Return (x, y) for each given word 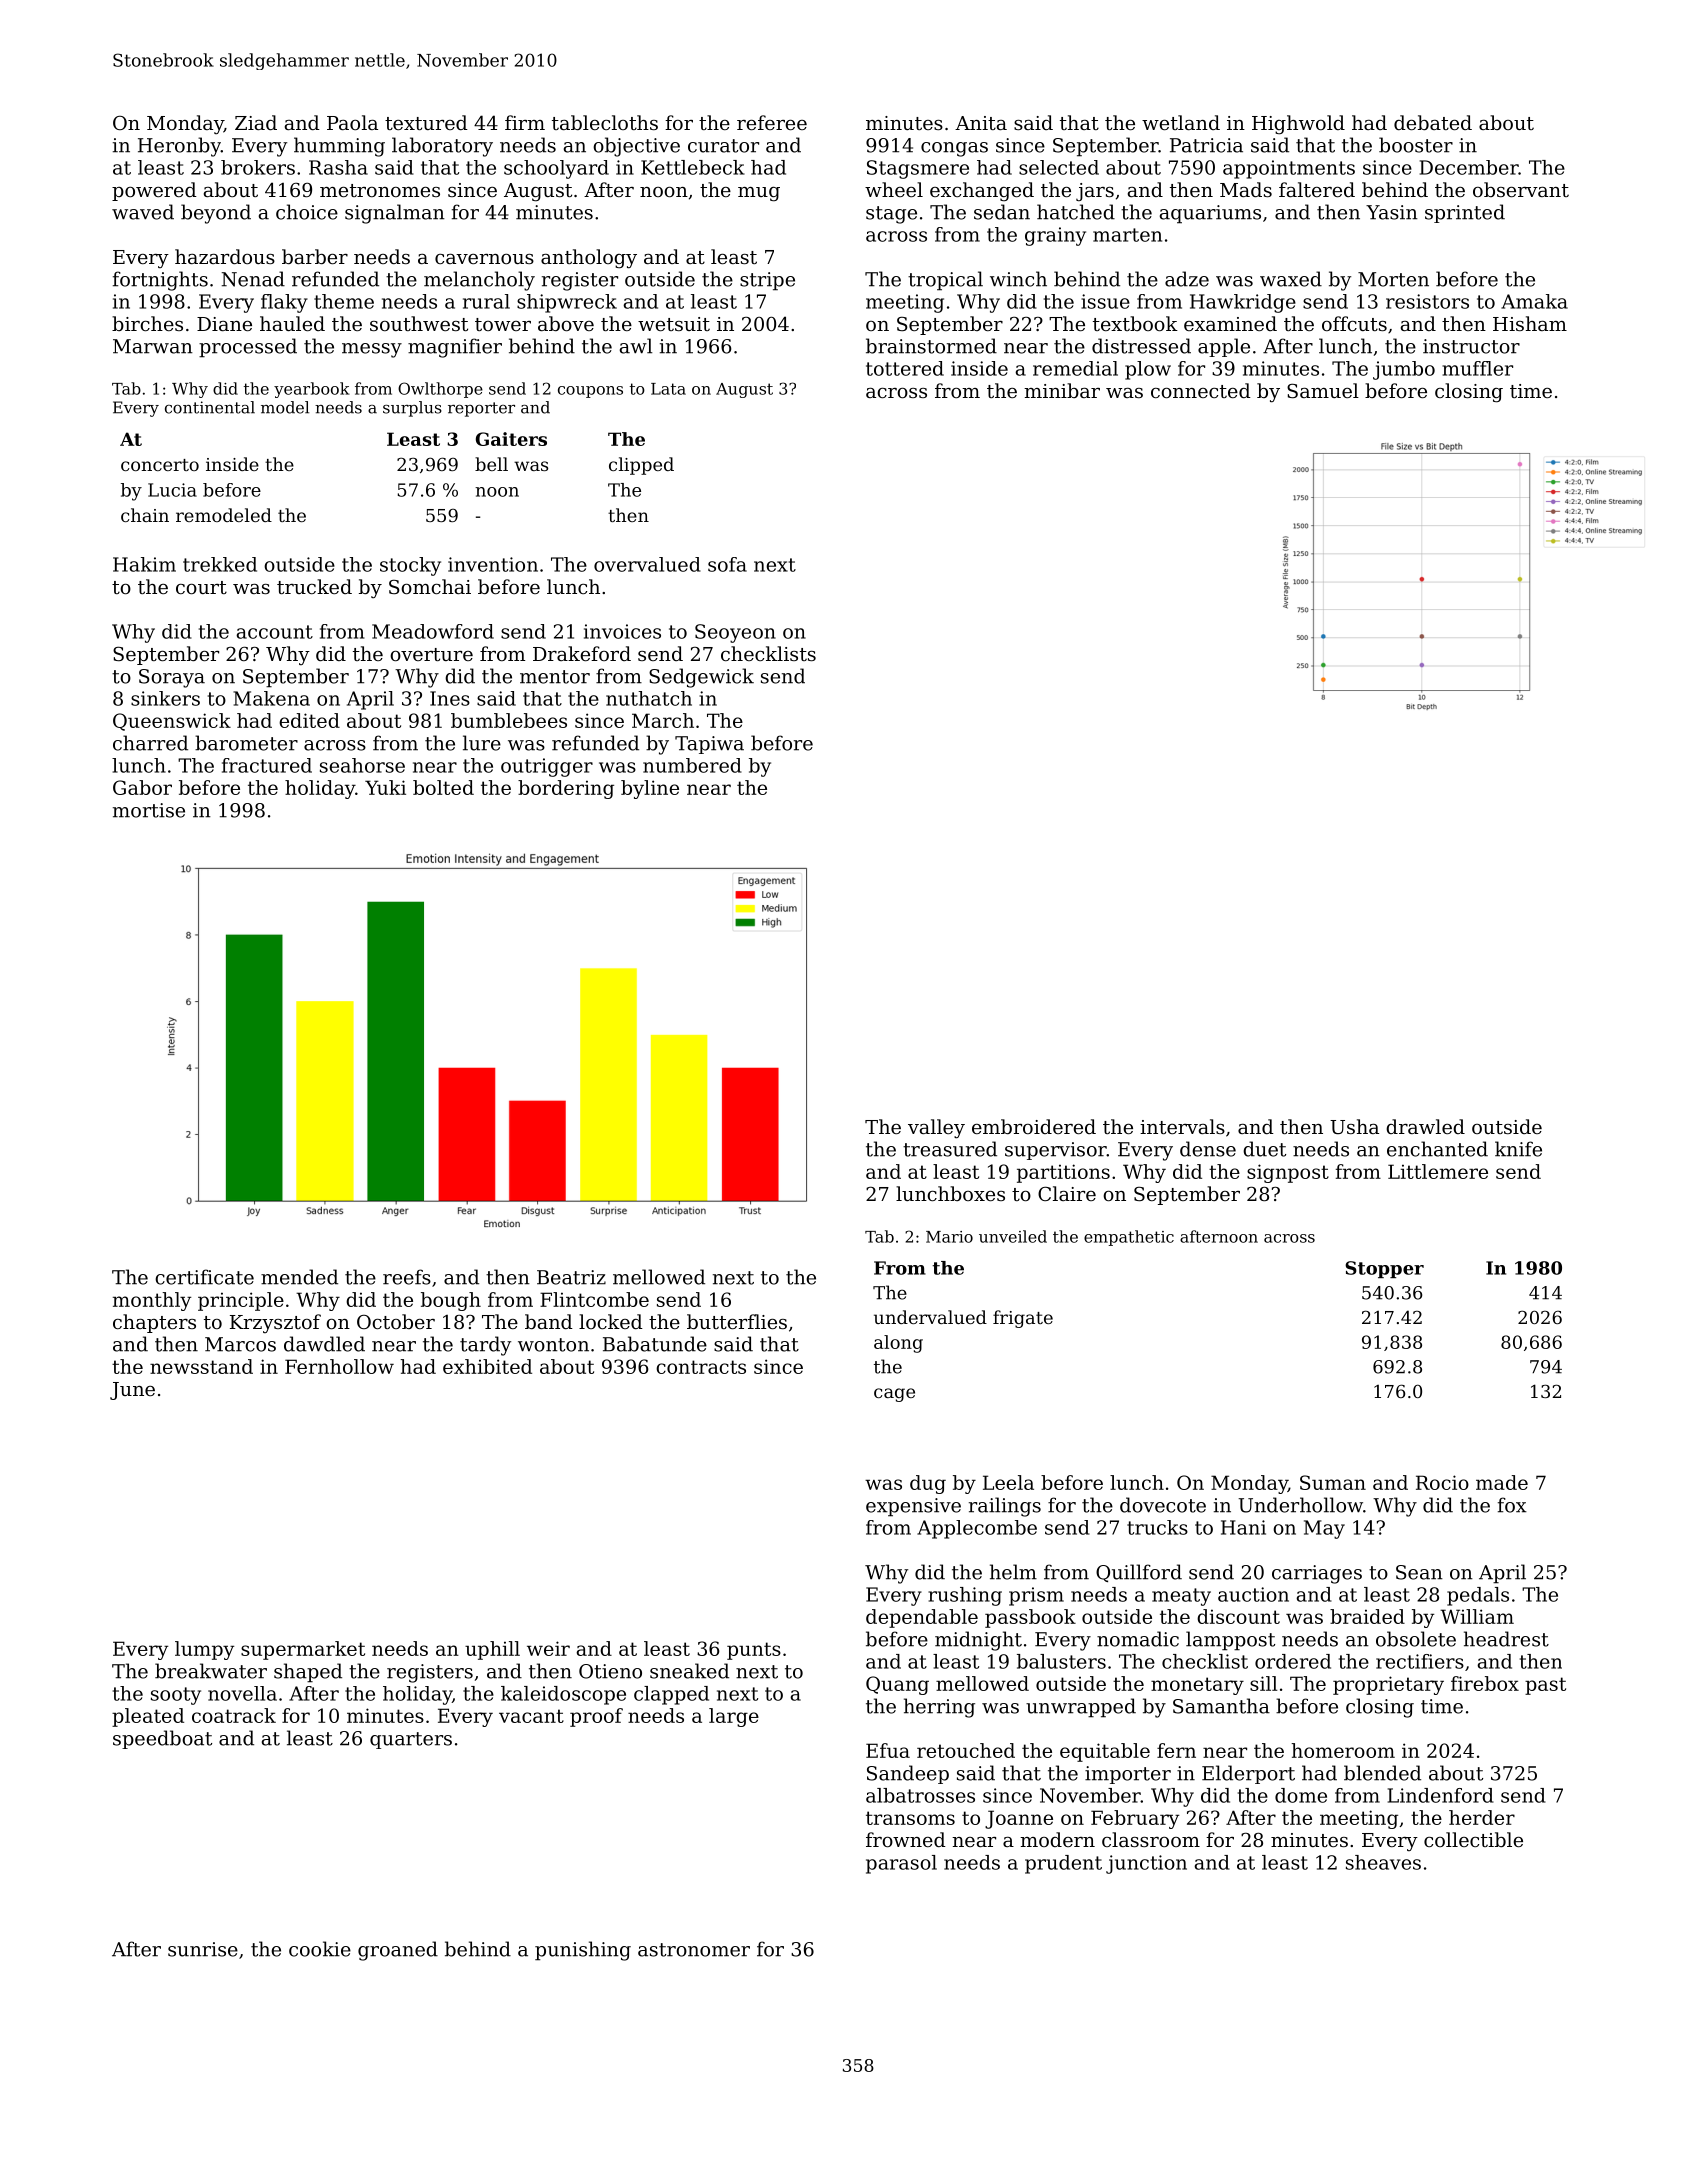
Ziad (256, 122)
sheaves (1383, 1862)
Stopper (1384, 1269)
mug (759, 194)
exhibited (487, 1366)
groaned (398, 1951)
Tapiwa (709, 745)
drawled (1425, 1126)
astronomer (694, 1950)
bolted (443, 787)
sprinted (1465, 213)
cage (894, 1395)
